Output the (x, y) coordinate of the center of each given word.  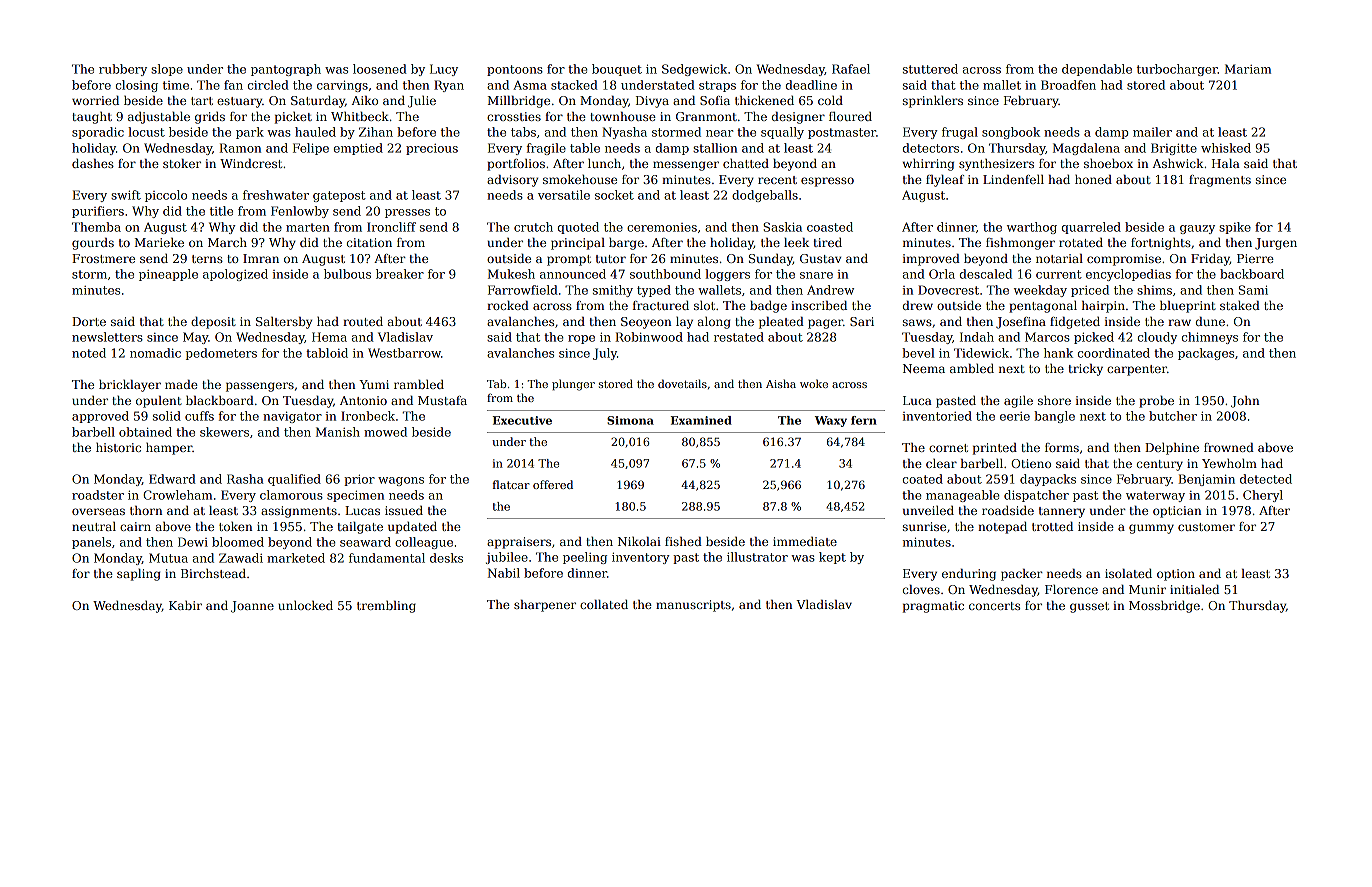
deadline (811, 85)
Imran (261, 258)
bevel (918, 353)
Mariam (1248, 69)
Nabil (504, 573)
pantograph (286, 70)
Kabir (185, 605)
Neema (924, 368)
